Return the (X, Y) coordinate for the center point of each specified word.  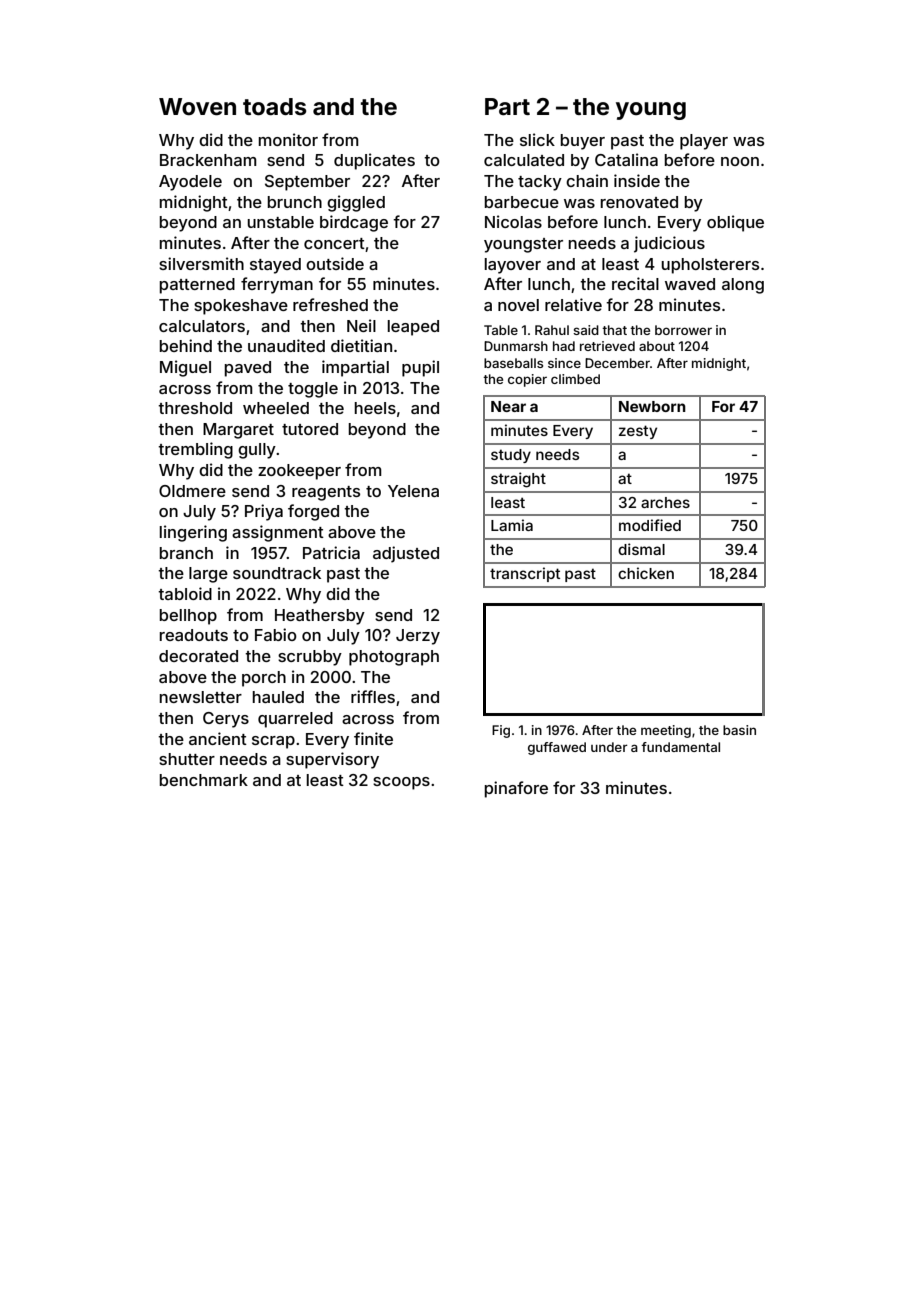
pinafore (516, 789)
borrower (683, 330)
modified (650, 525)
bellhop (188, 617)
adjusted (406, 554)
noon (740, 161)
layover (513, 266)
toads (274, 107)
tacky (540, 183)
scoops (401, 783)
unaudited (286, 345)
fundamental (680, 747)
